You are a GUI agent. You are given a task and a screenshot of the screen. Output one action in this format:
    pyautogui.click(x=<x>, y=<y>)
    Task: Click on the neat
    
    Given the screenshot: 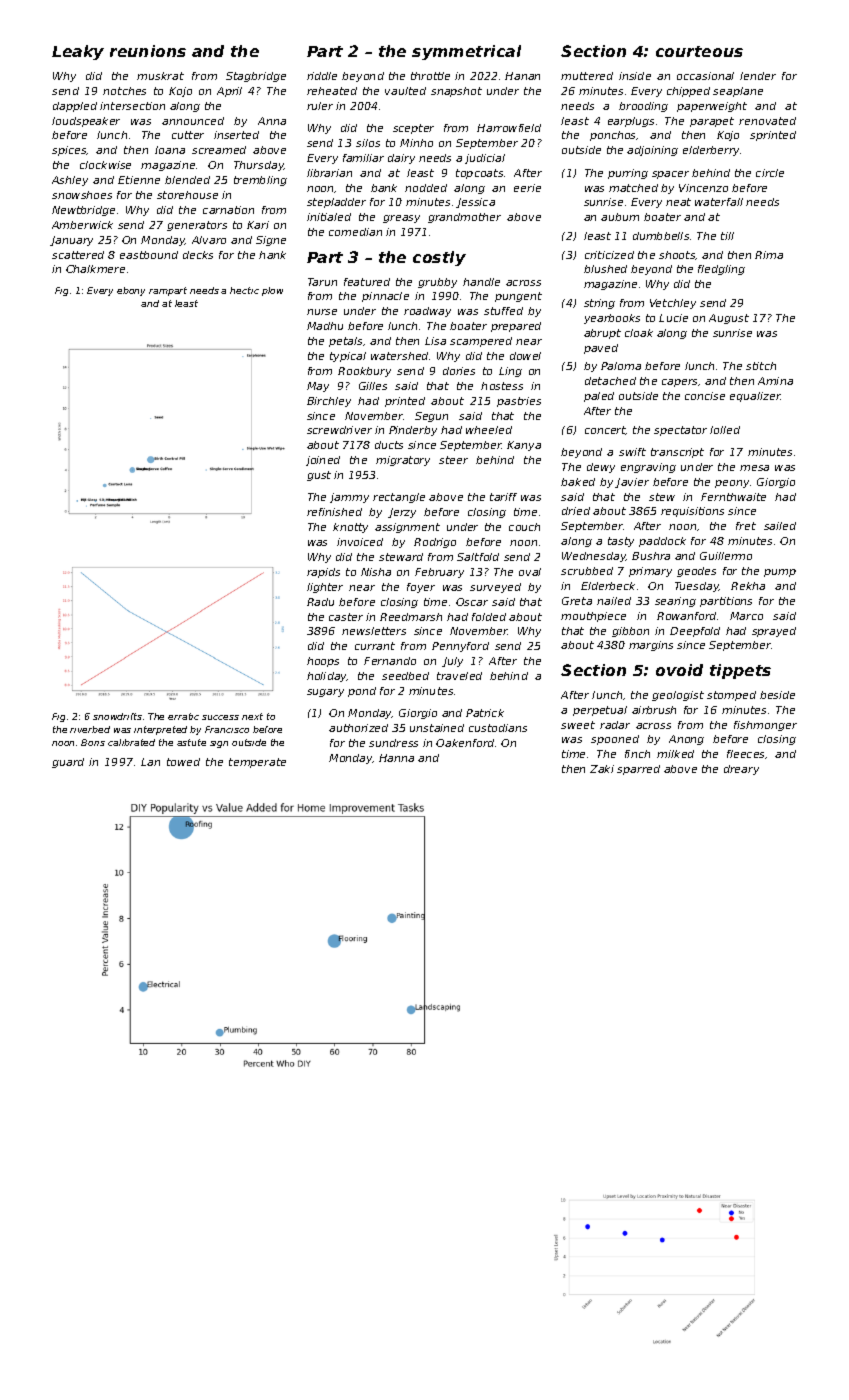 What is the action you would take?
    pyautogui.click(x=678, y=202)
